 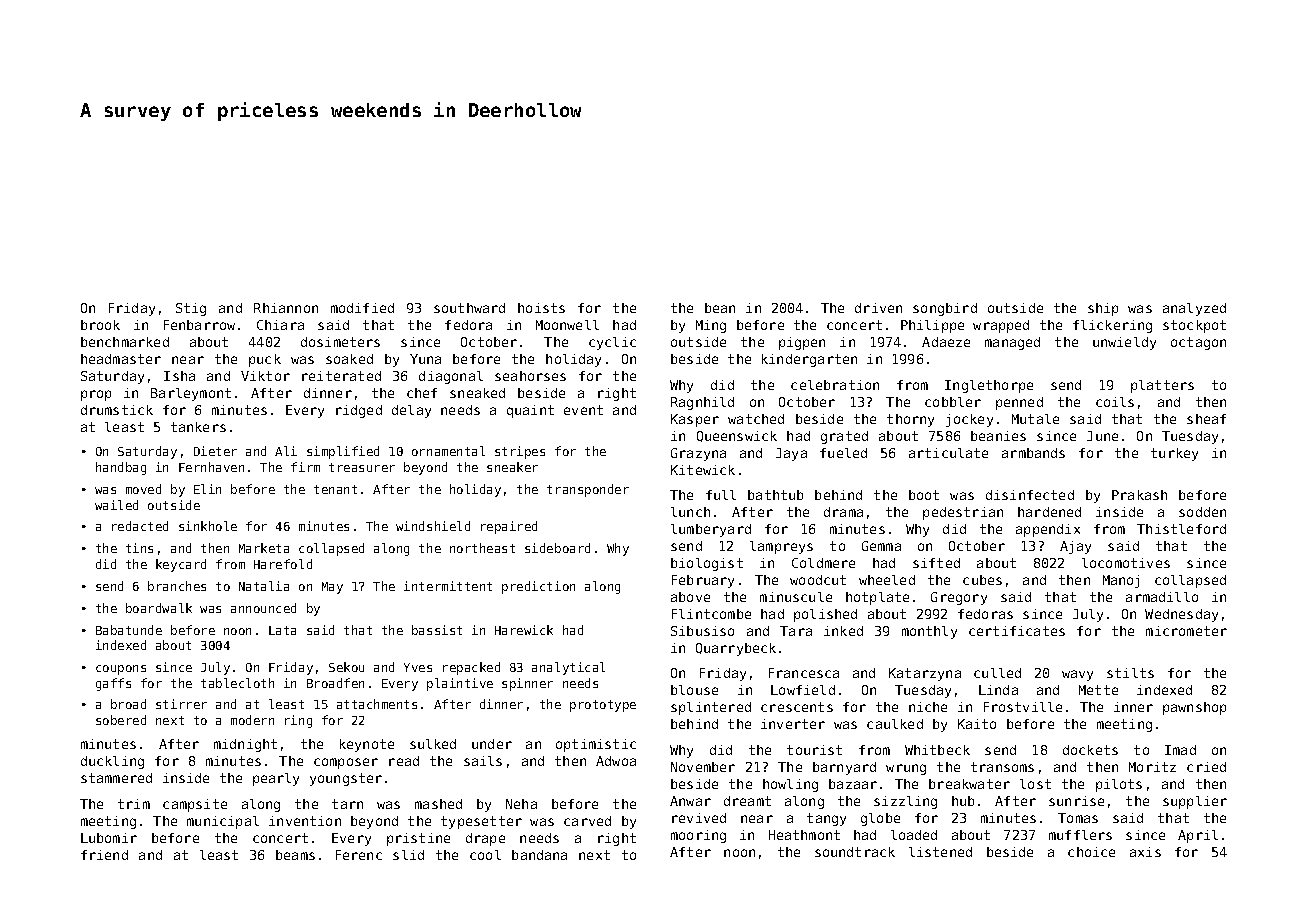 I want to click on bandana, so click(x=539, y=855).
